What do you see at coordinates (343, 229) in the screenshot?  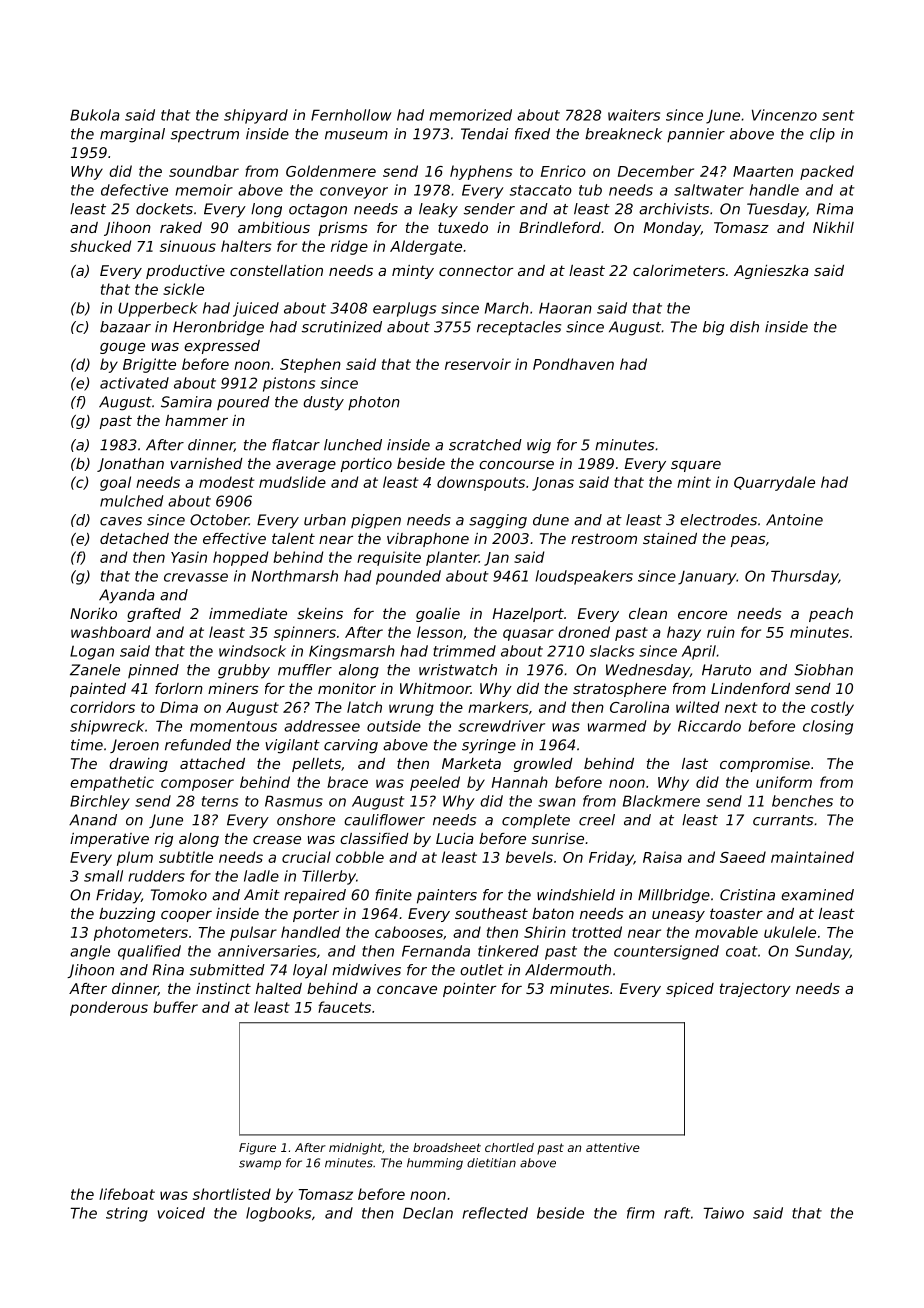 I see `prisms` at bounding box center [343, 229].
